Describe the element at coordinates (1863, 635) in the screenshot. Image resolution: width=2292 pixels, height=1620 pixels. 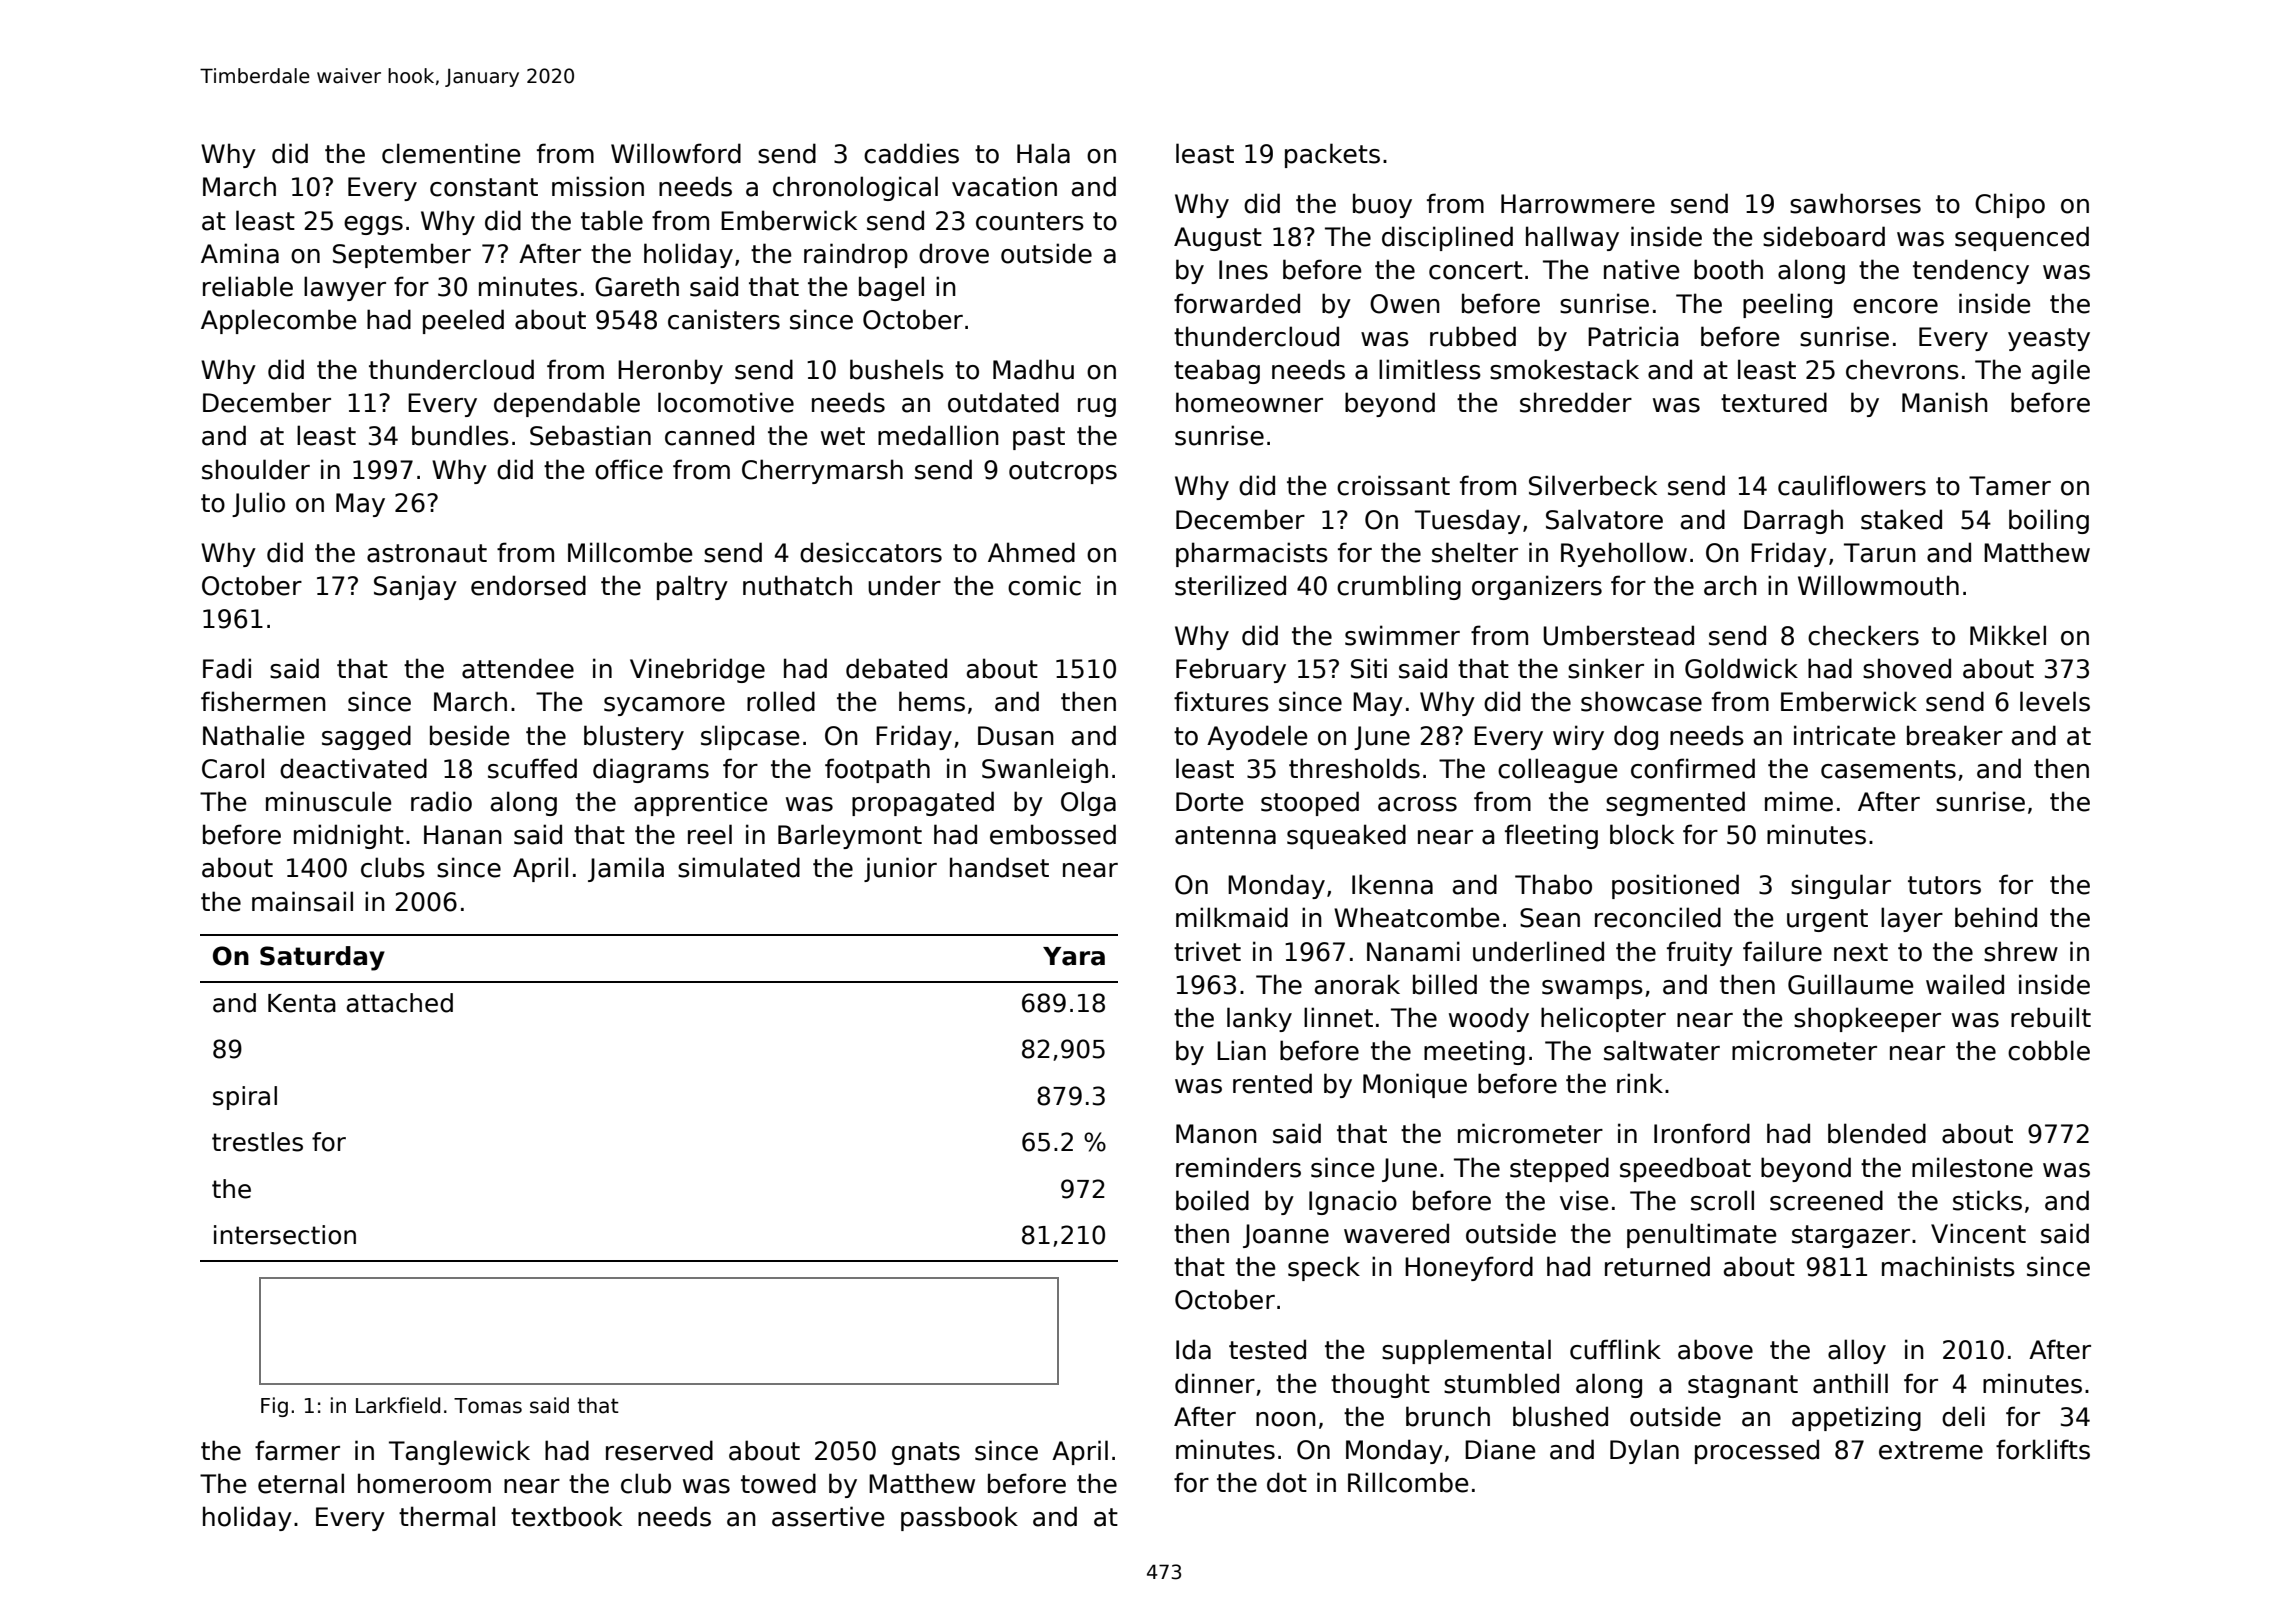
I see `checkers` at that location.
